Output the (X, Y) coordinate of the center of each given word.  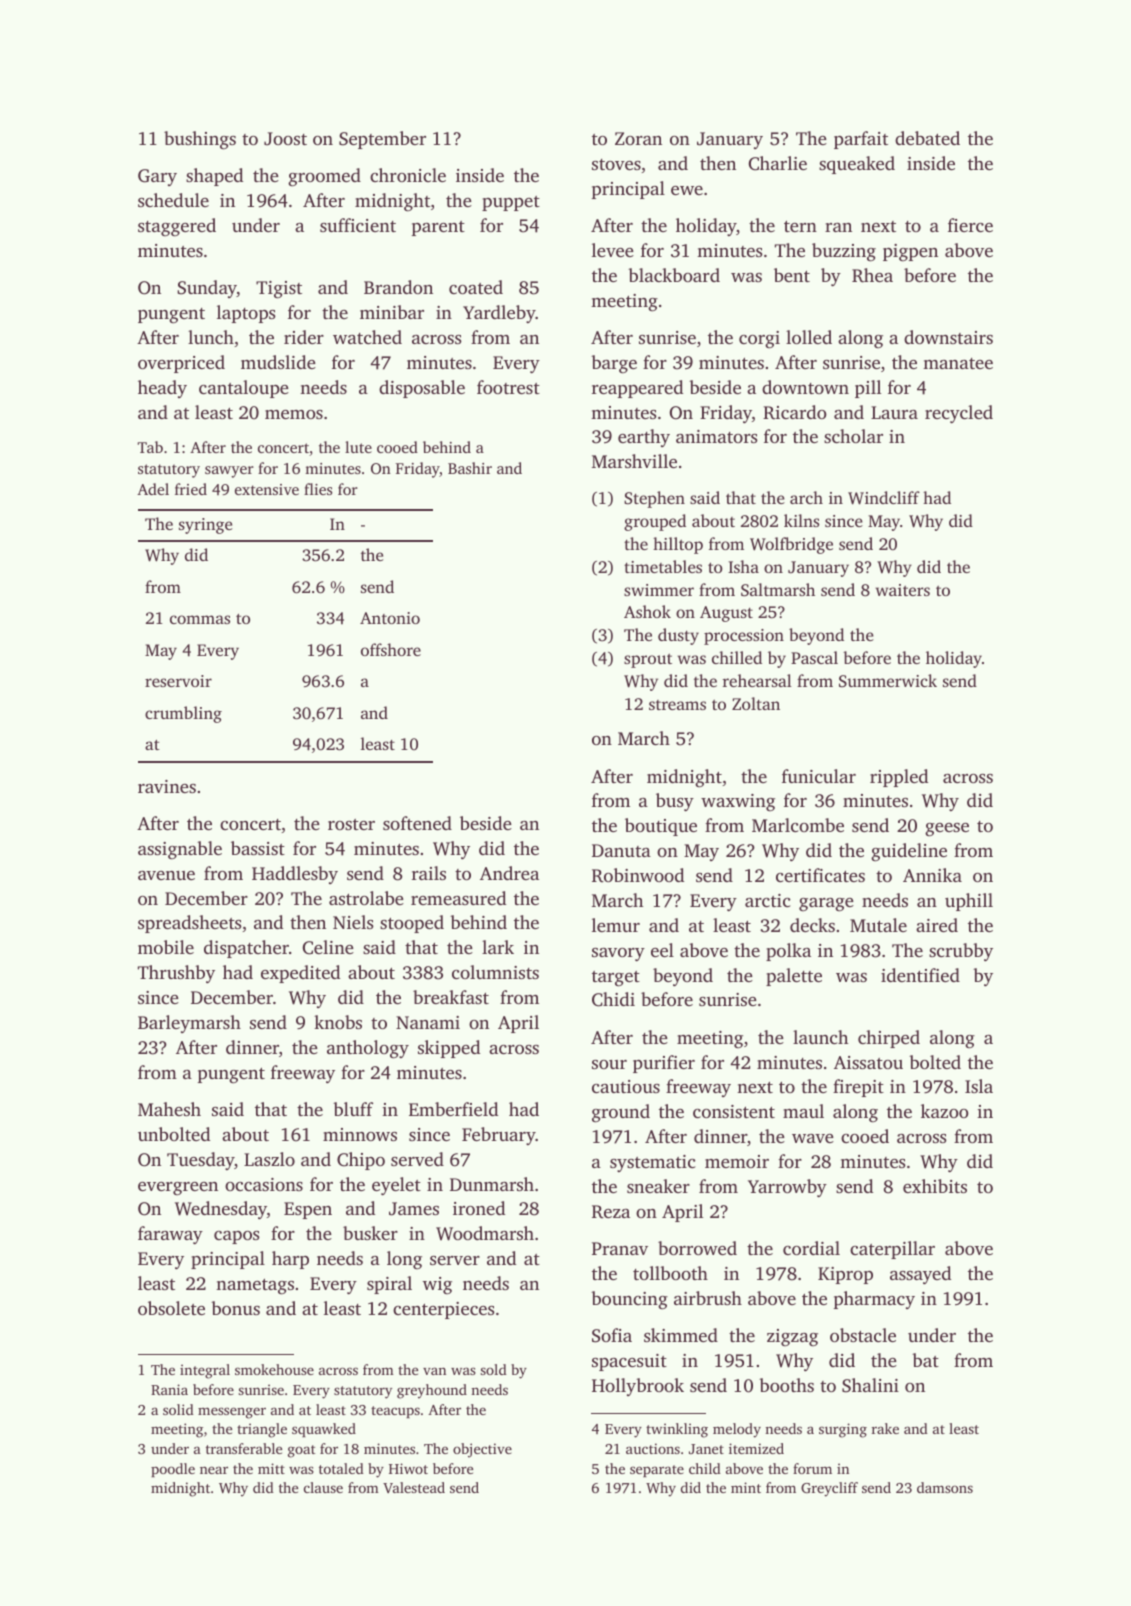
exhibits (935, 1186)
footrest (508, 387)
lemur (616, 925)
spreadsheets (189, 924)
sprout (648, 660)
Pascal (814, 657)
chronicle (408, 175)
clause (323, 1487)
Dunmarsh (492, 1184)
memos (294, 414)
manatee (958, 363)
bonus (235, 1308)
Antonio (390, 618)
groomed (324, 177)
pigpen (910, 253)
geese (947, 829)
